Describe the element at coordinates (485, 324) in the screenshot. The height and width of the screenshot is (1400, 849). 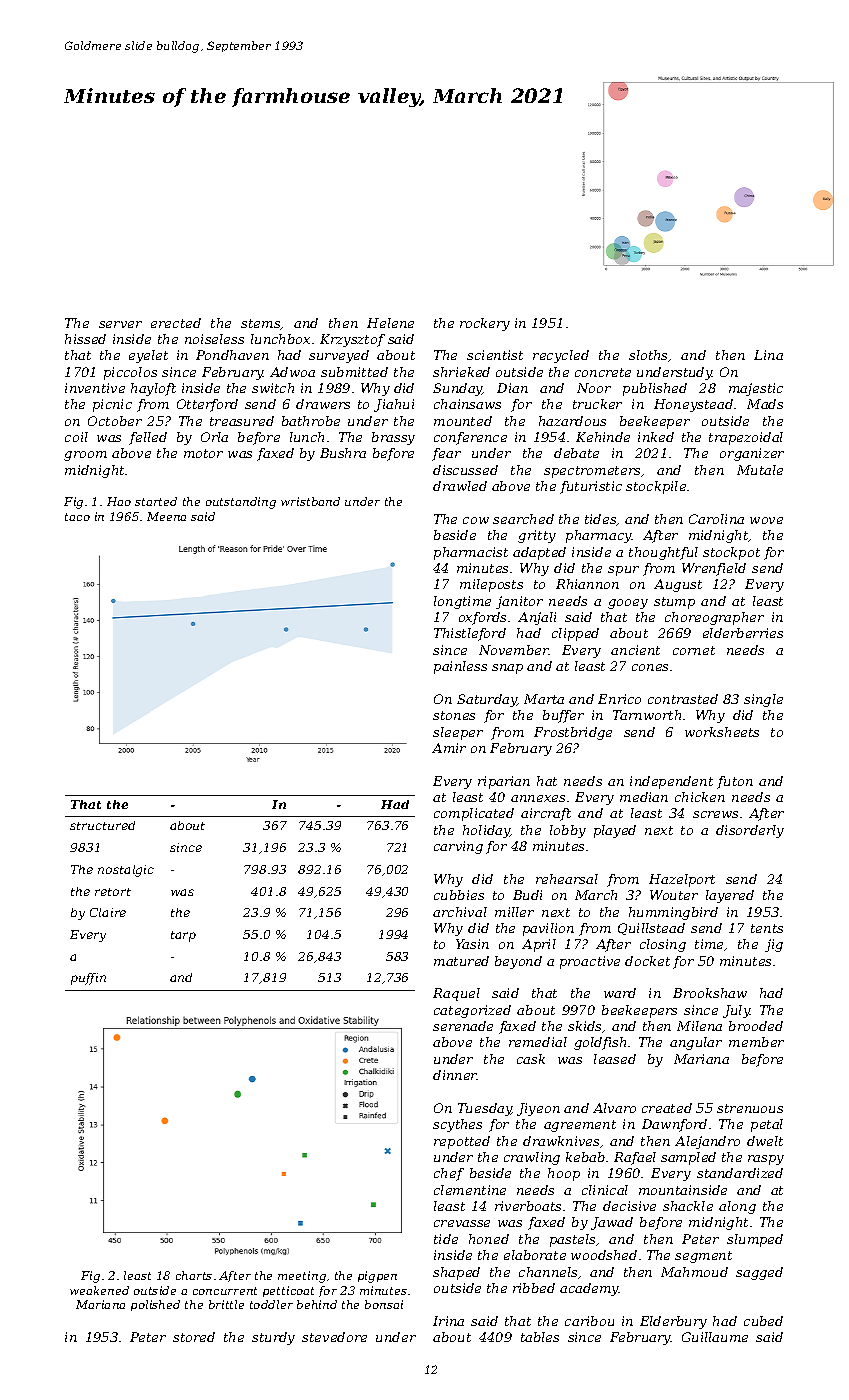
I see `rockery` at that location.
